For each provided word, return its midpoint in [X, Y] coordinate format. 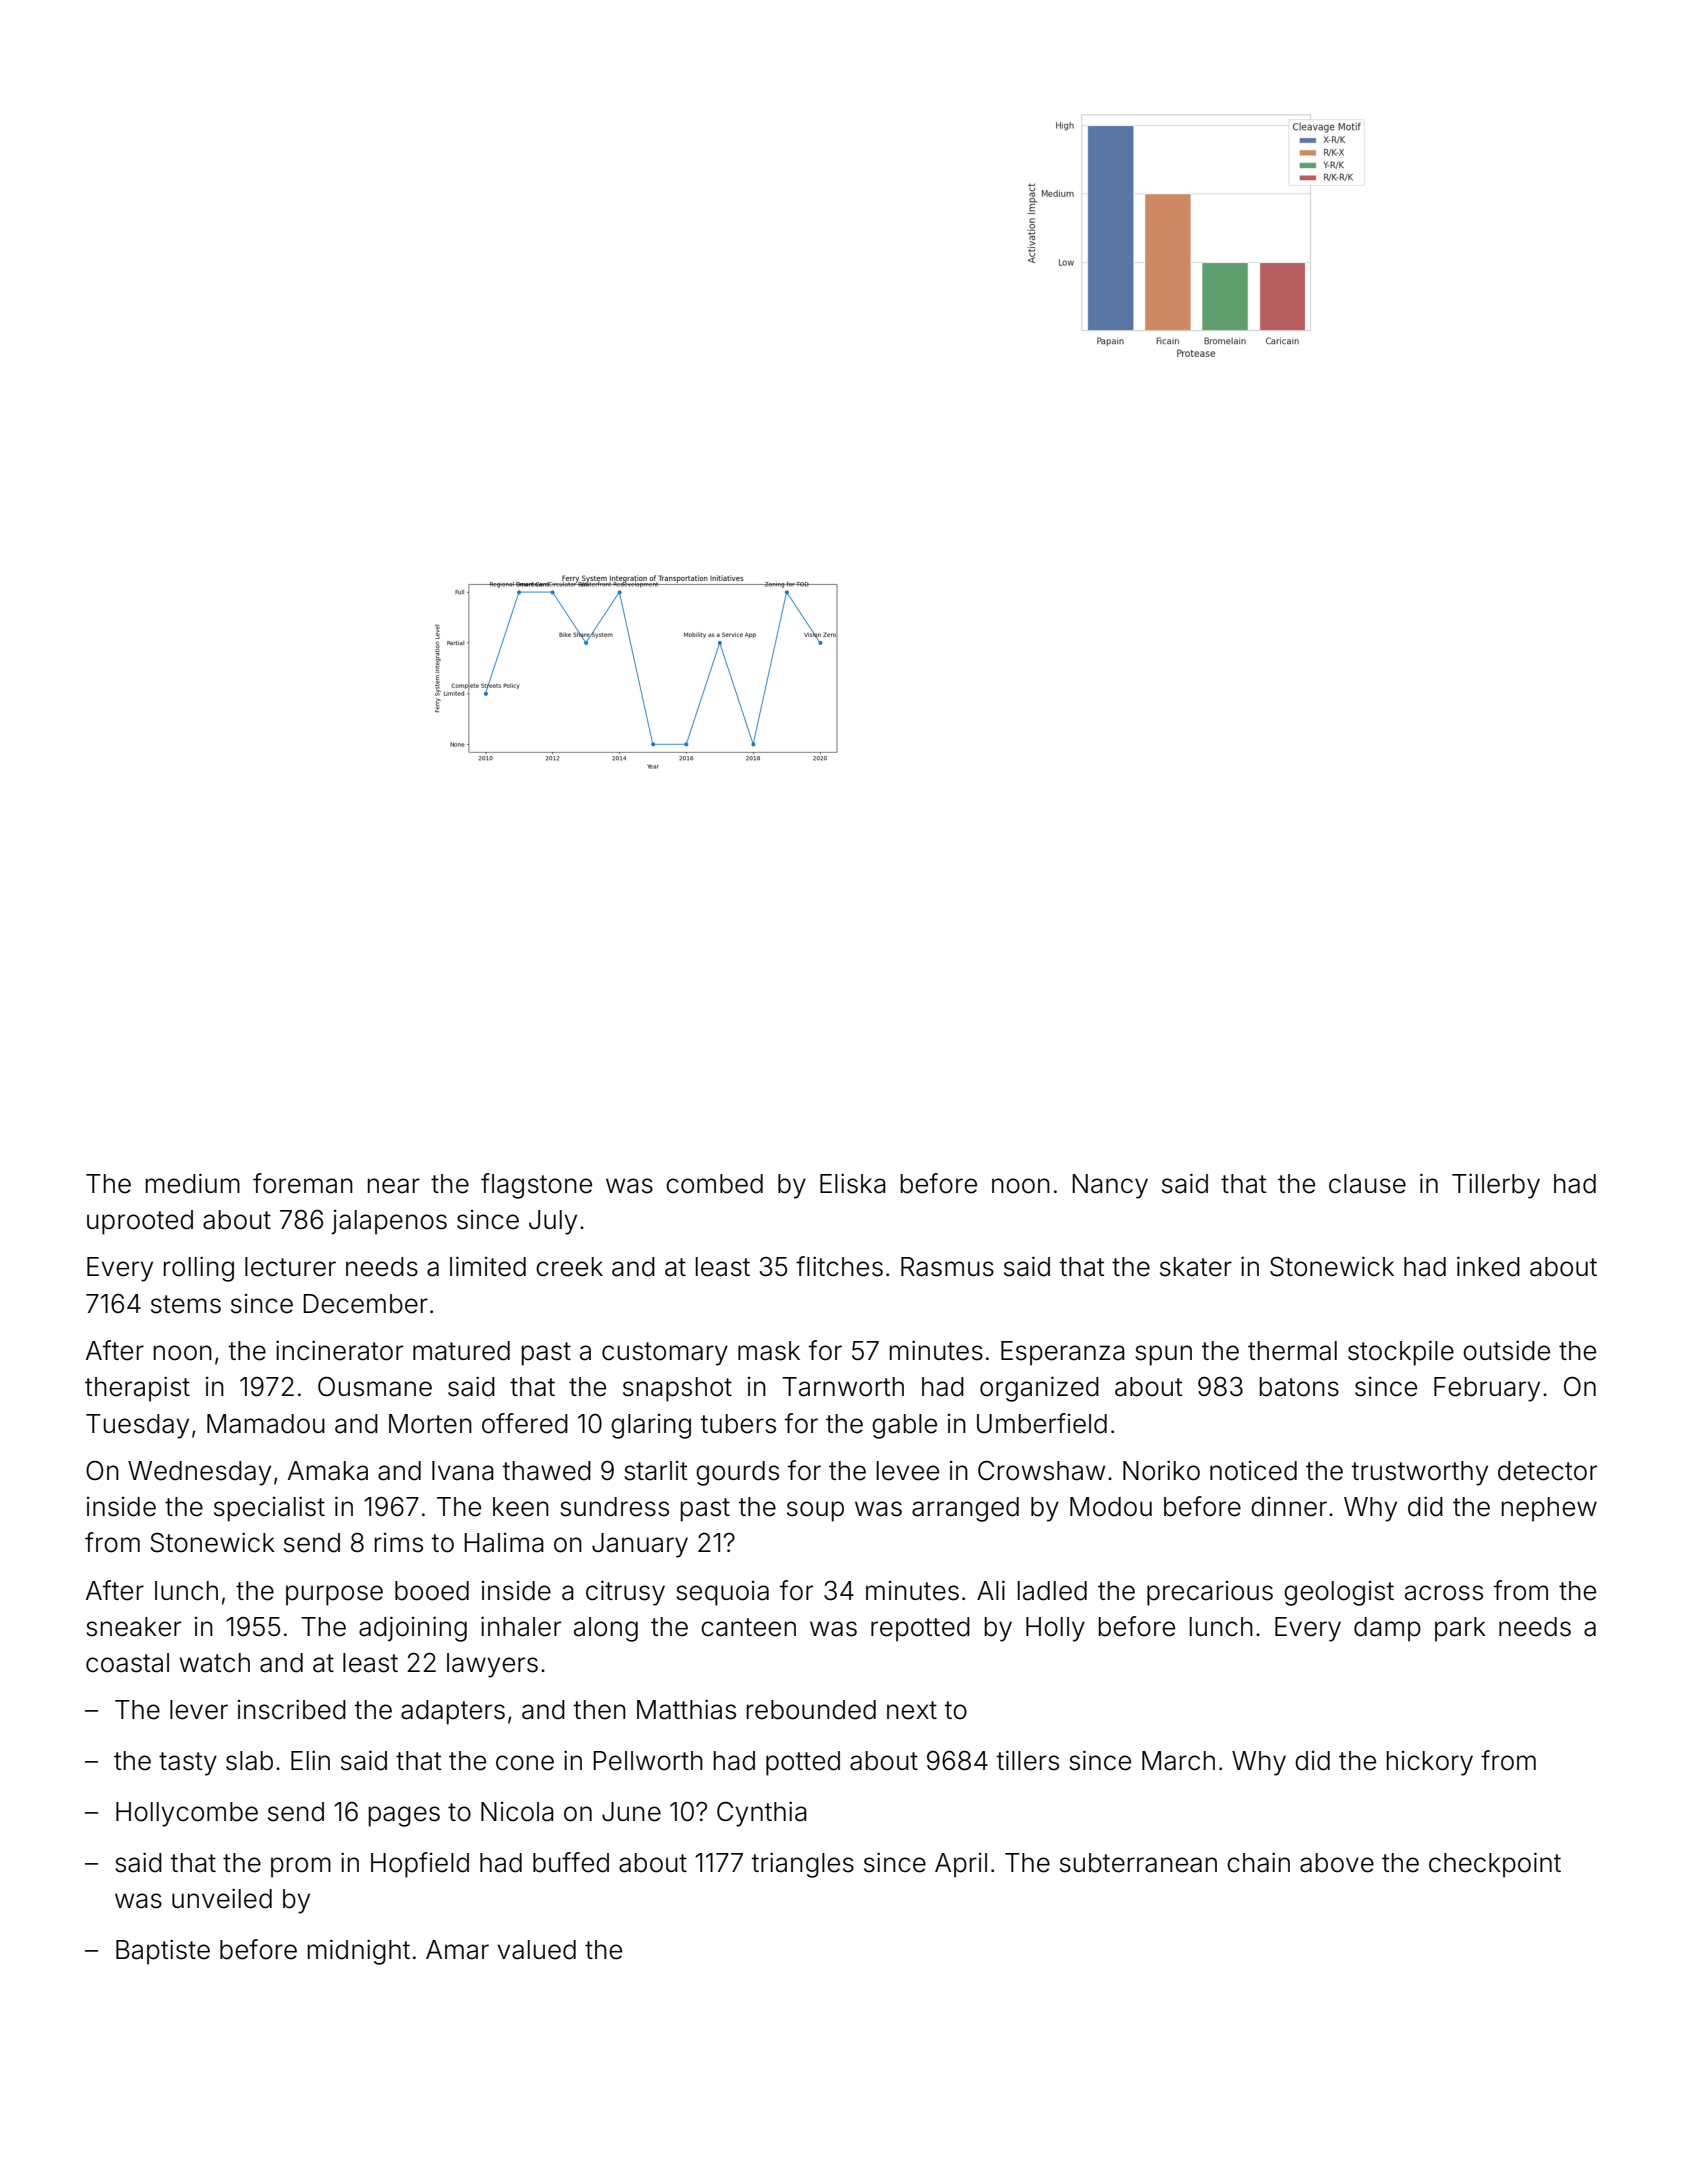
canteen [748, 1627]
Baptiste [163, 1952]
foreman [303, 1183]
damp [1387, 1629]
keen [521, 1507]
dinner [1289, 1507]
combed [714, 1184]
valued [536, 1950]
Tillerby [1496, 1186]
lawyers [492, 1665]
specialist [269, 1509]
